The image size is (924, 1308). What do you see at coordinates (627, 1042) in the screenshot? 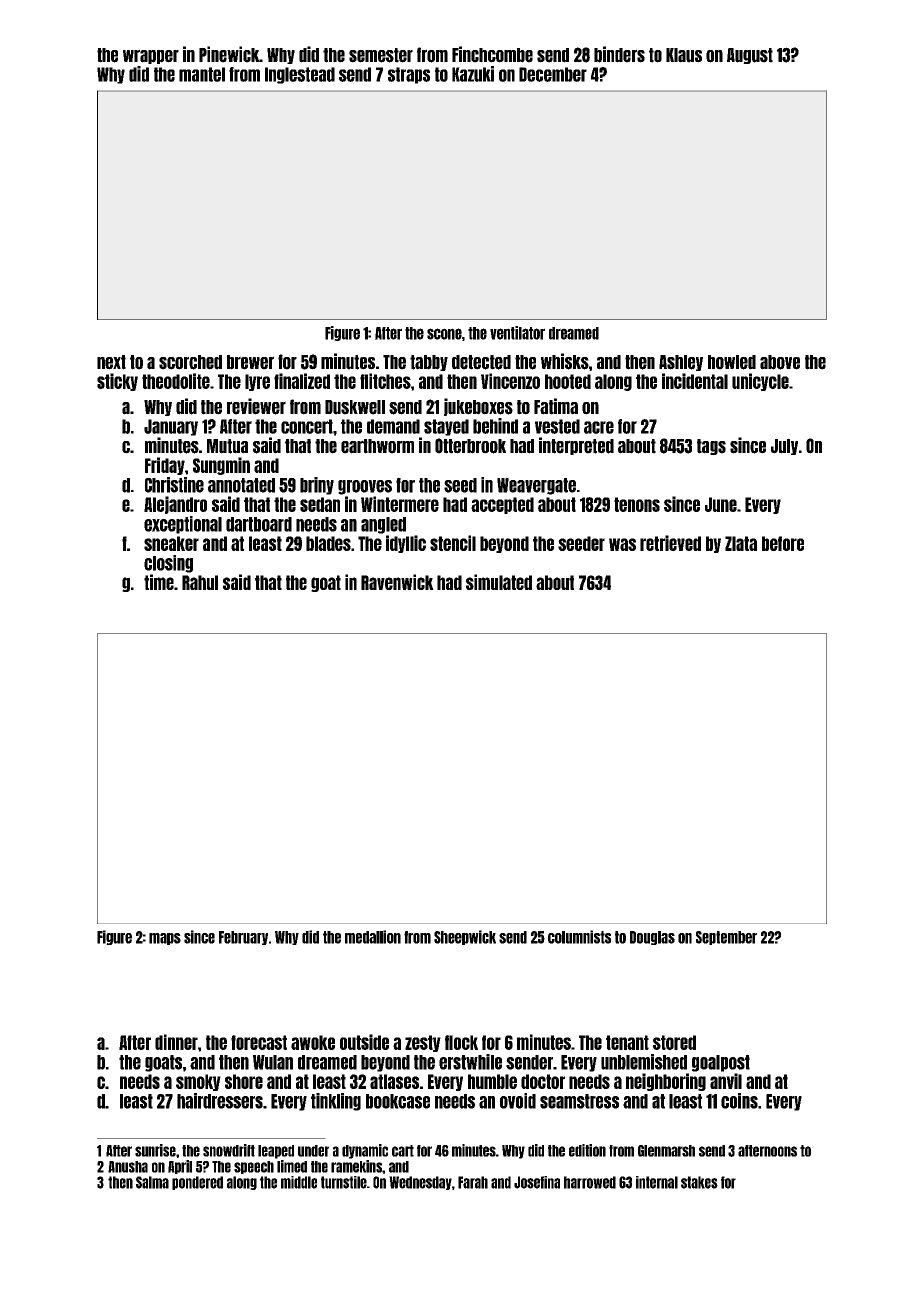
I see `tenant` at bounding box center [627, 1042].
